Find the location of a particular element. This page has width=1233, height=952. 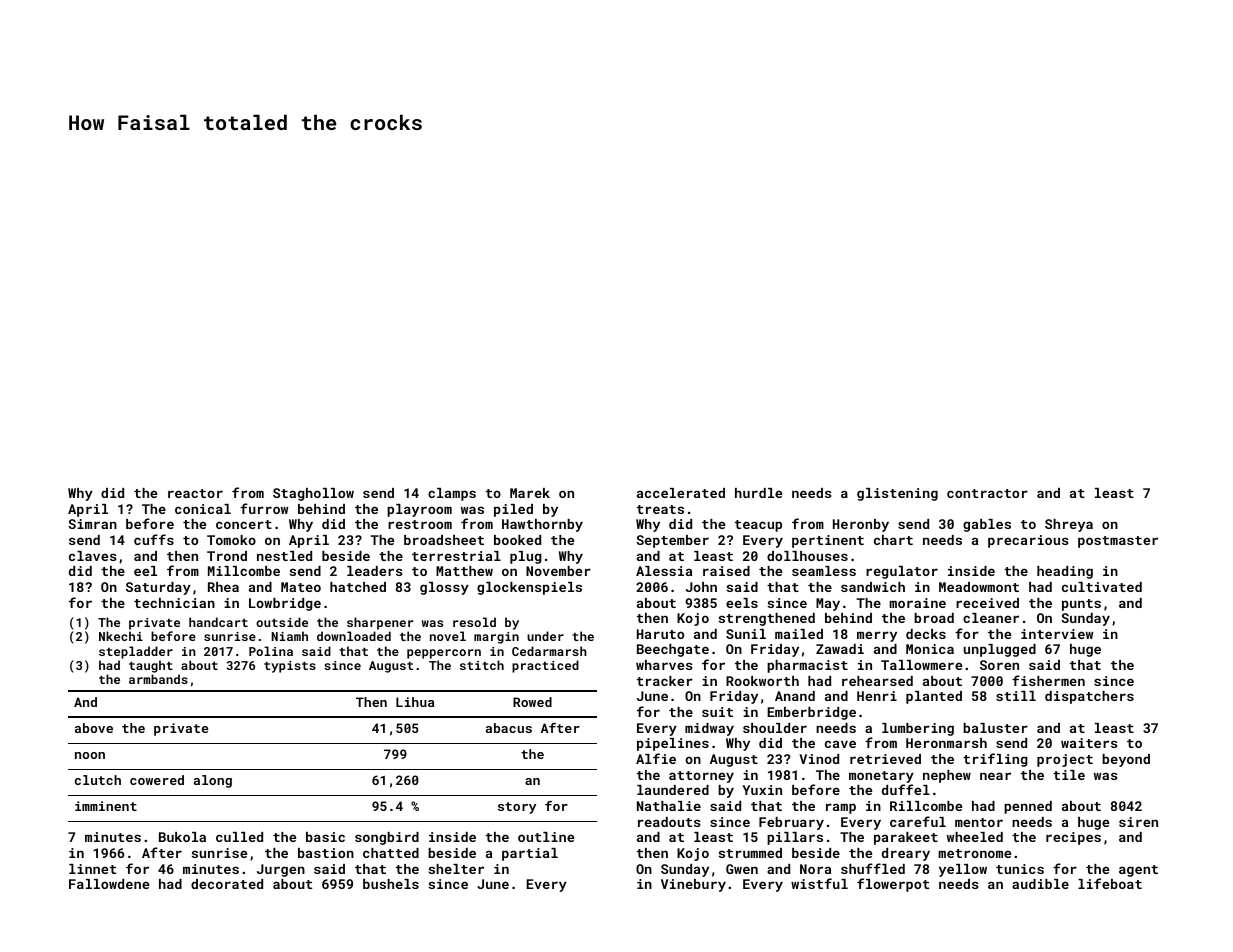

retrieved is located at coordinates (885, 759).
